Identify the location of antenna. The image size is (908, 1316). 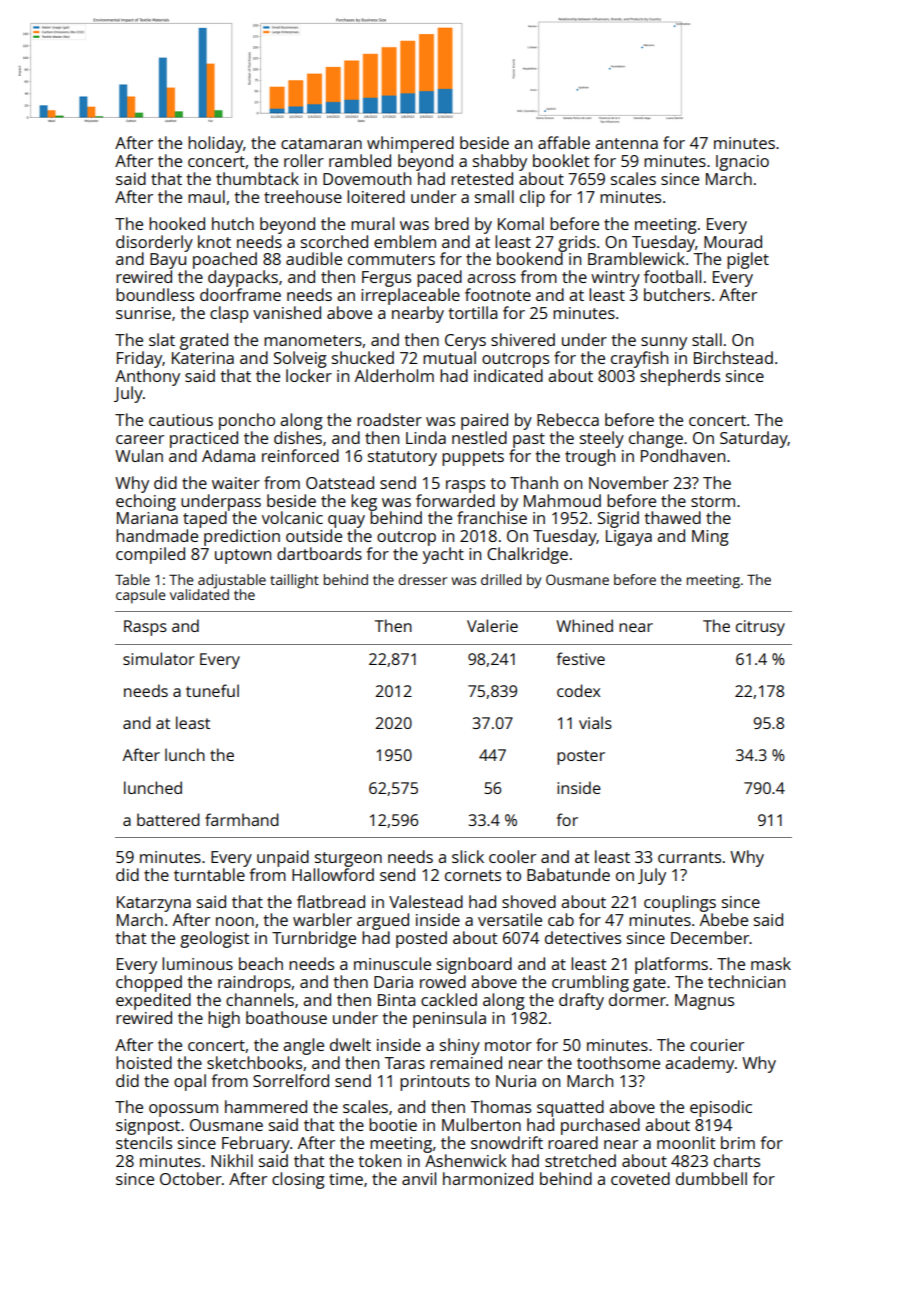
(626, 143).
